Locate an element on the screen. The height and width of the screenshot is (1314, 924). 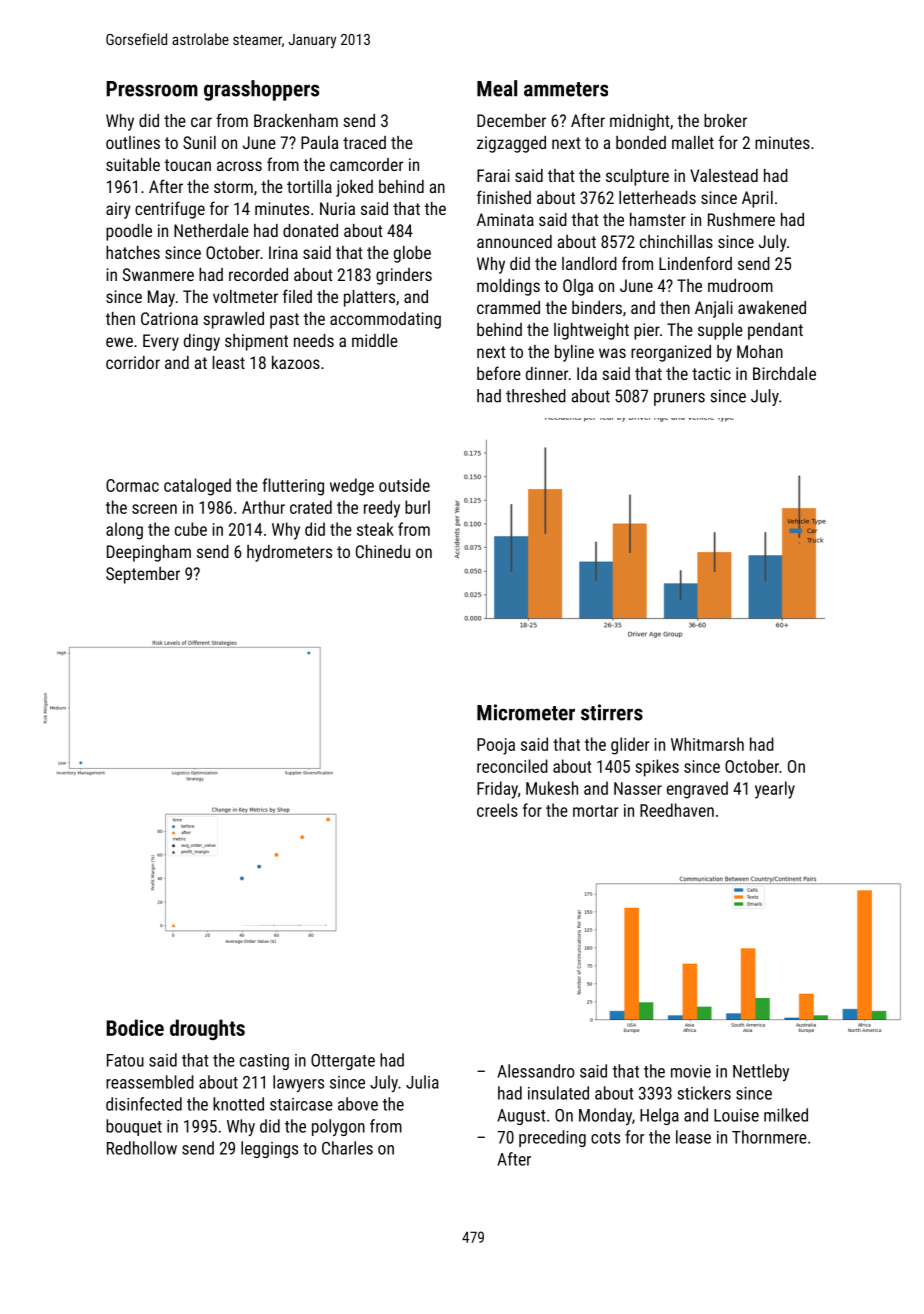
pruners is located at coordinates (679, 399).
